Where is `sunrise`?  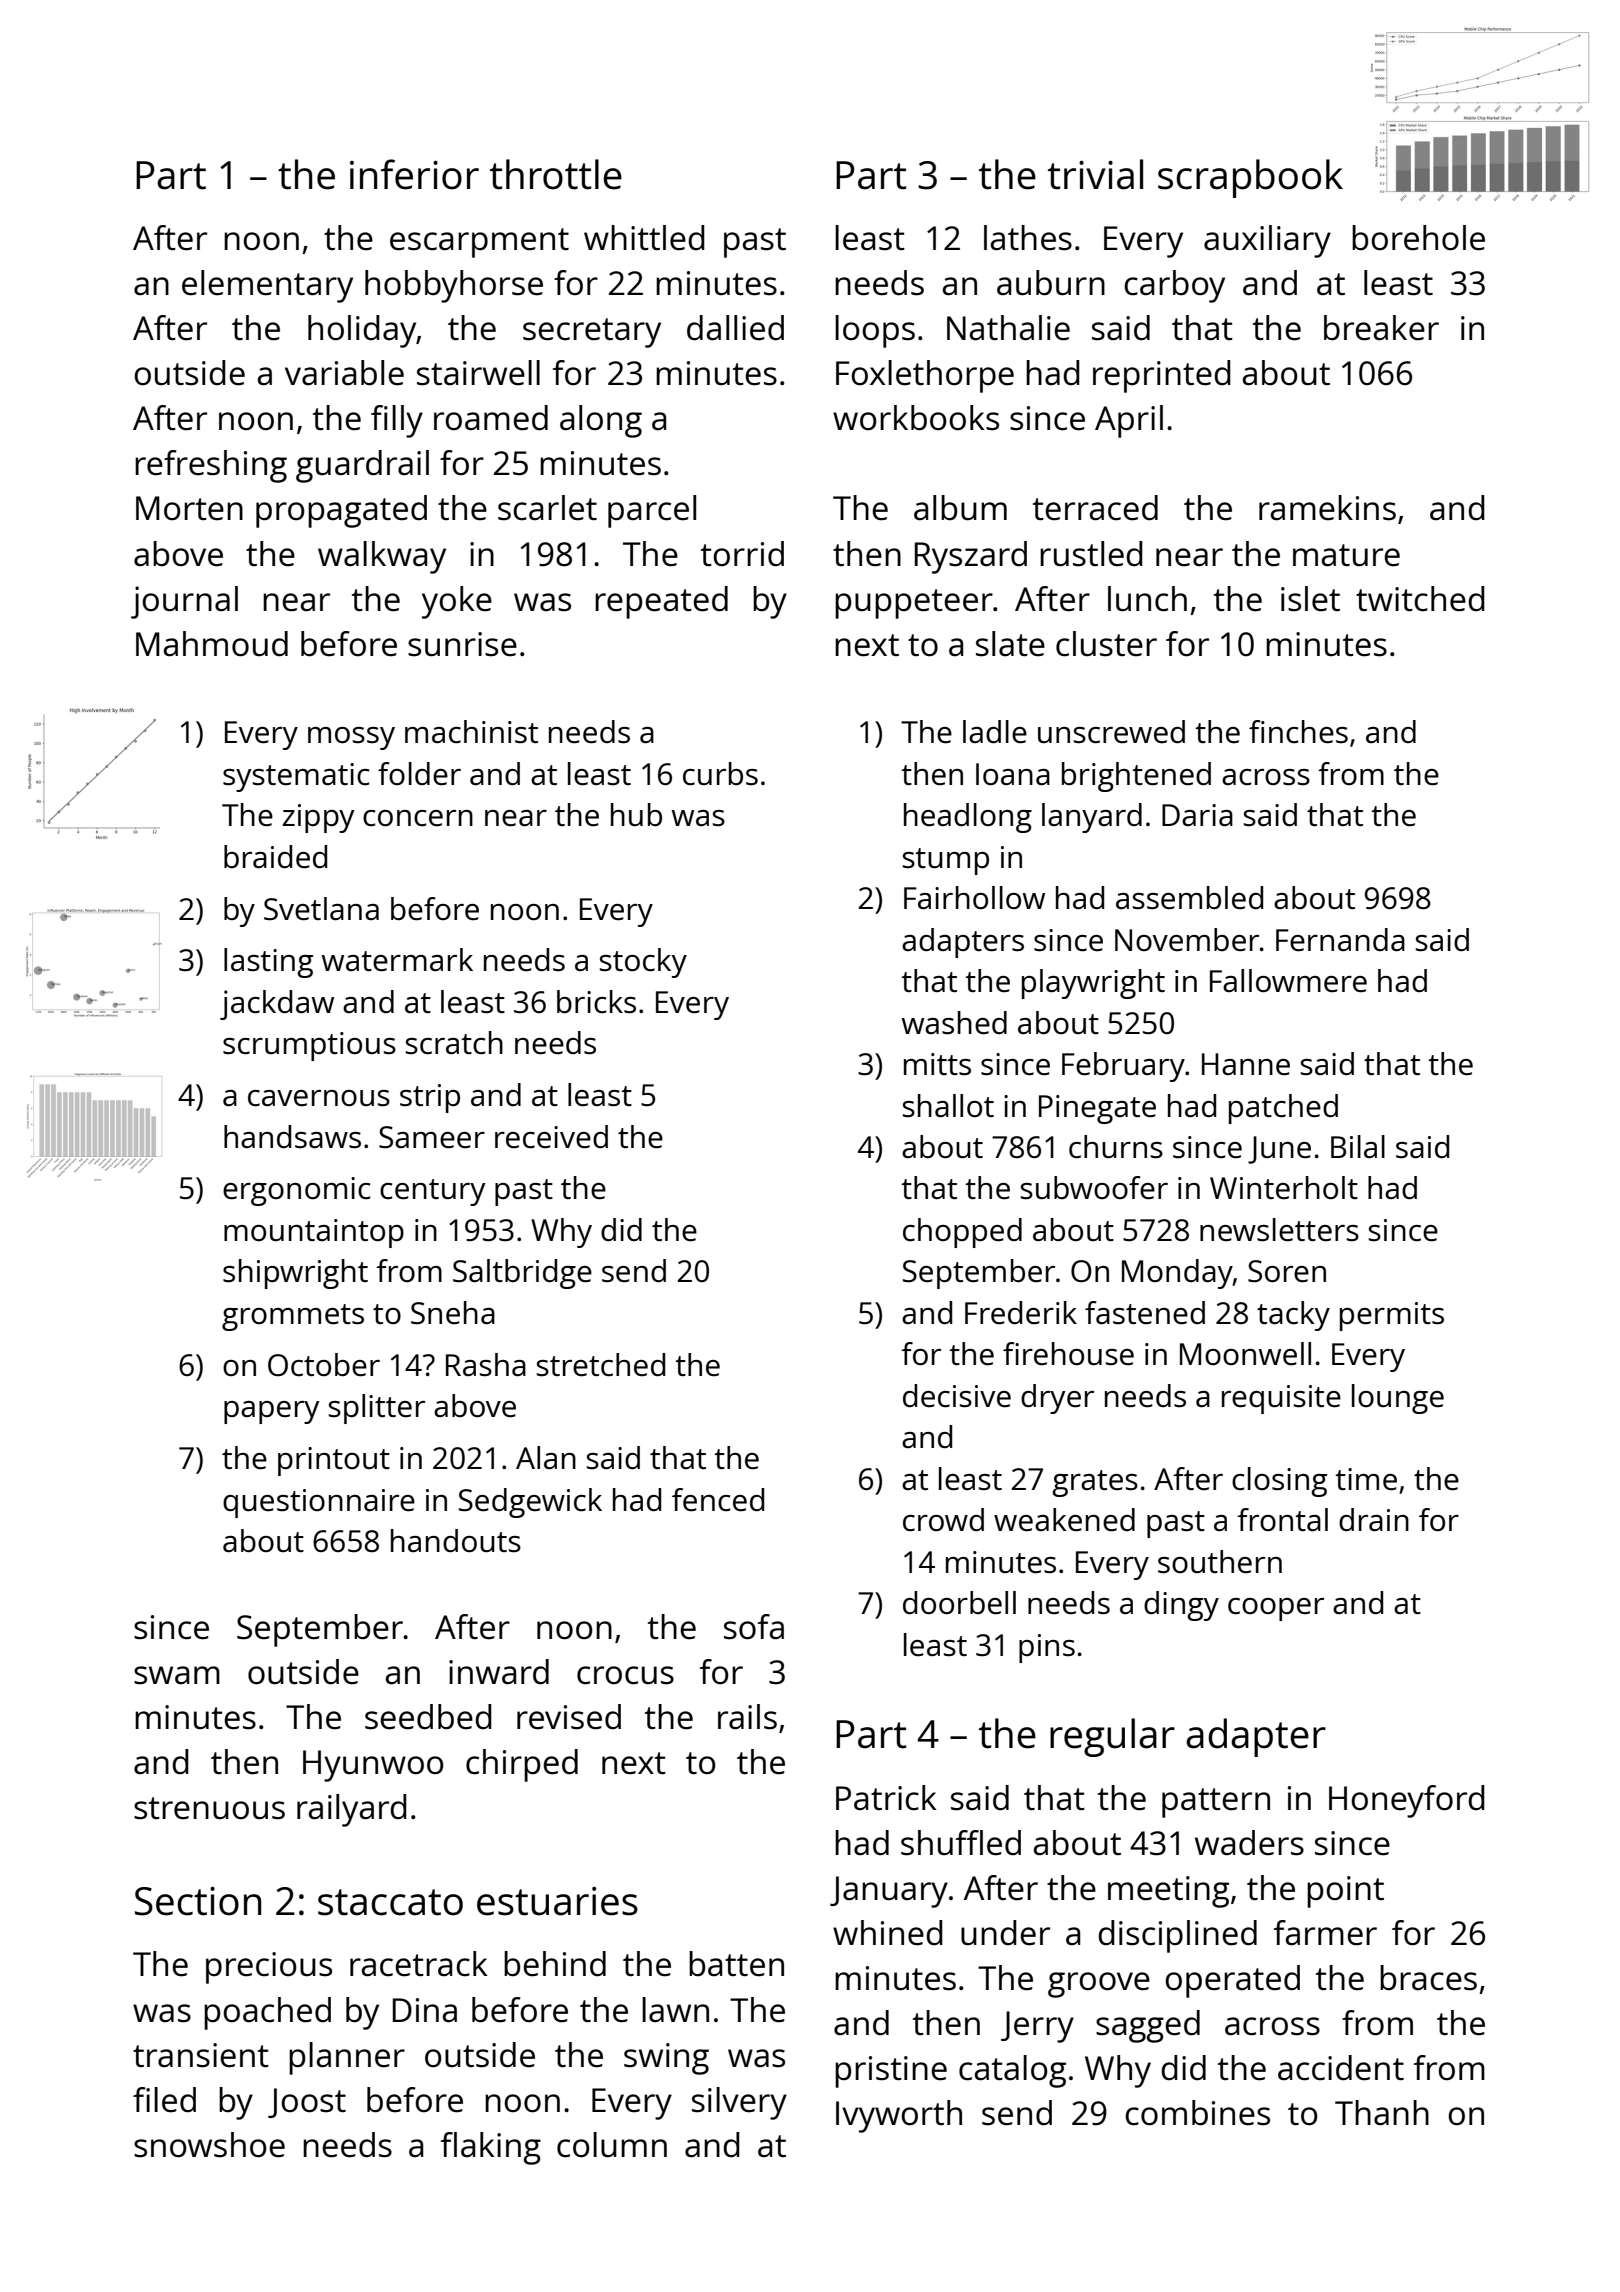
sunrise is located at coordinates (462, 644).
